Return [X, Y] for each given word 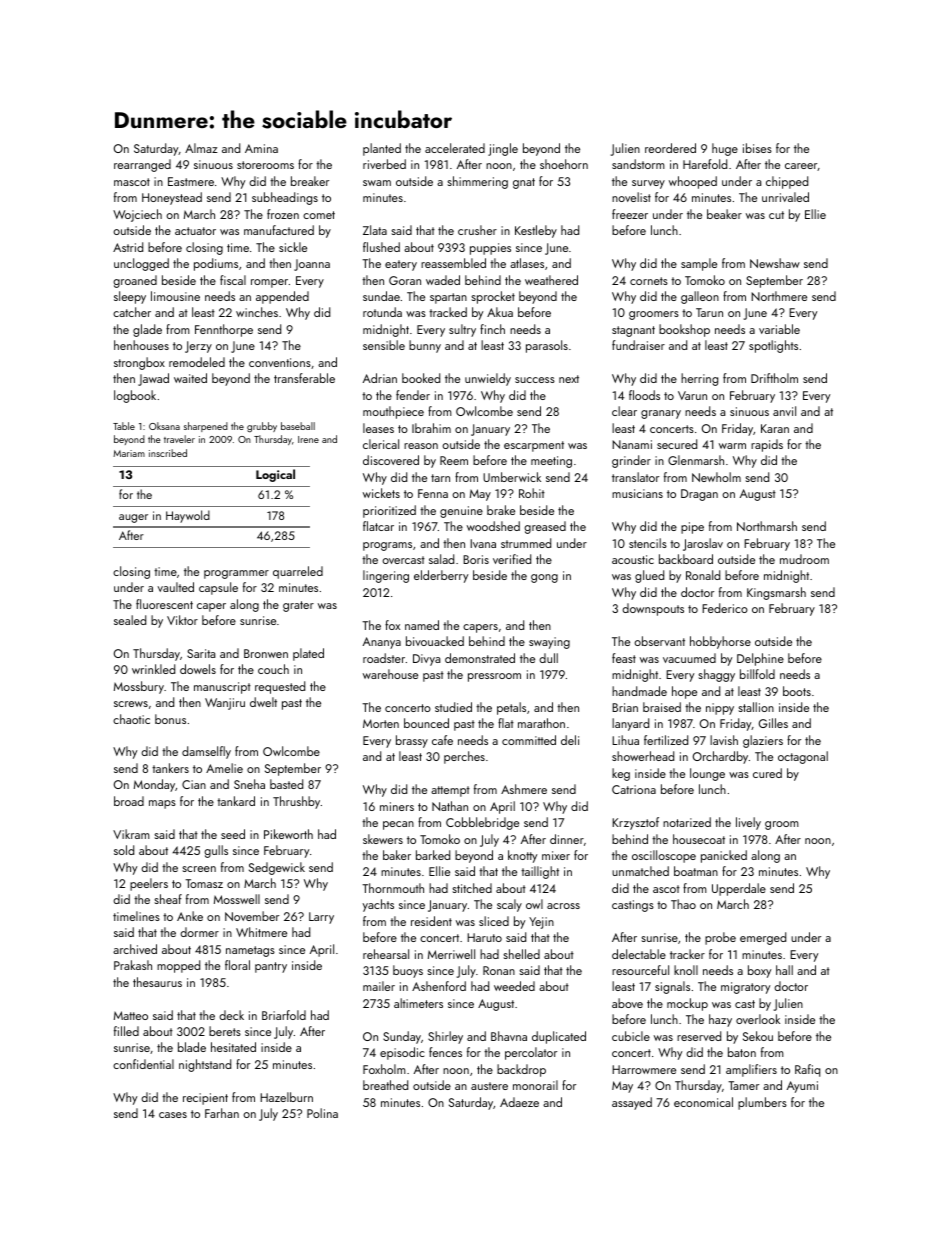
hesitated [233, 1047]
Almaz [201, 148]
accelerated [455, 148]
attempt [450, 791]
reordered [670, 148]
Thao [683, 904]
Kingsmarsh [776, 593]
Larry [321, 918]
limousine [175, 296]
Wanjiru [225, 704]
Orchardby [720, 757]
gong [544, 578]
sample [699, 264]
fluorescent [164, 604]
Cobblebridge [482, 823]
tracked [448, 312]
